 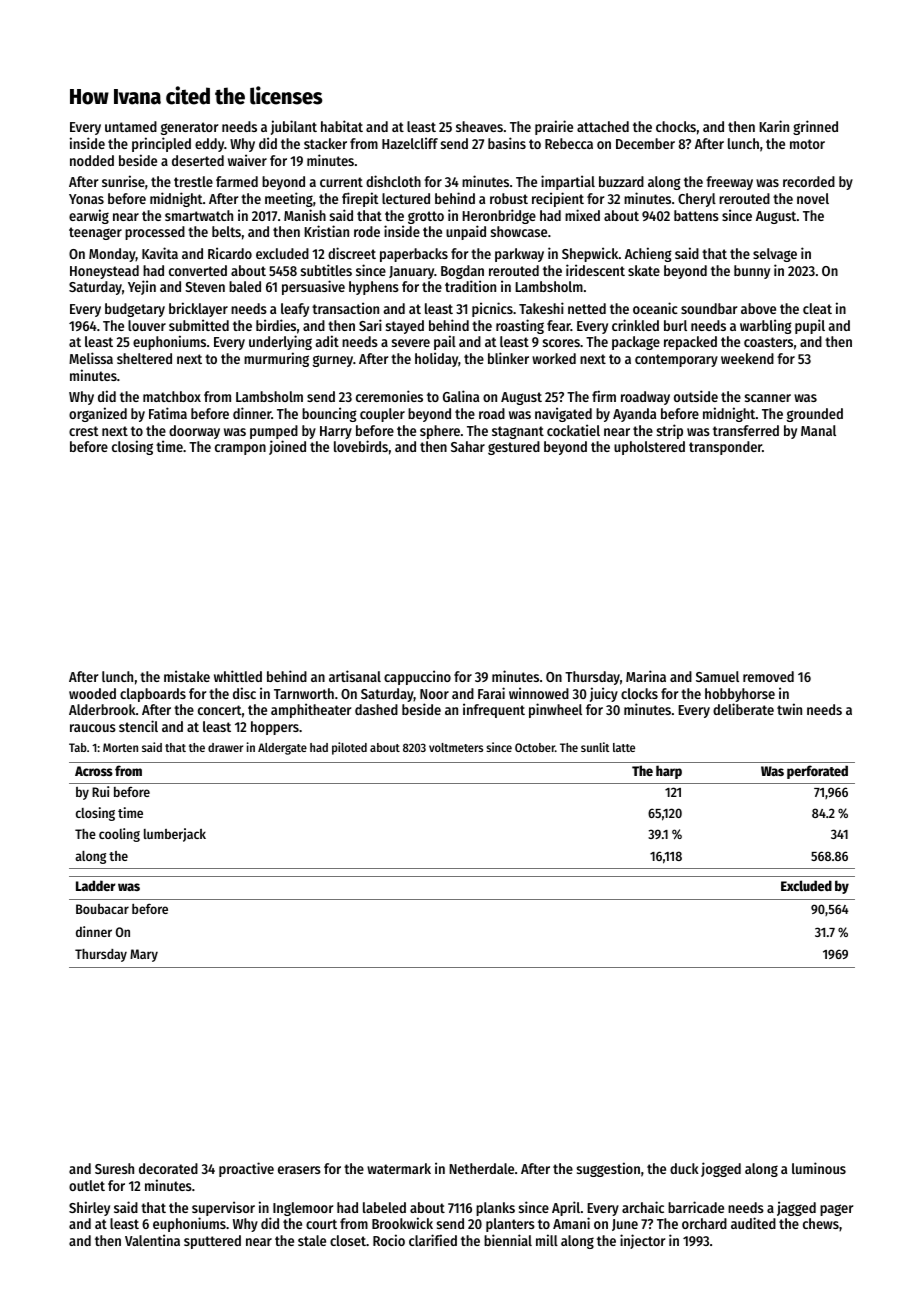 What do you see at coordinates (768, 676) in the document?
I see `removed` at bounding box center [768, 676].
